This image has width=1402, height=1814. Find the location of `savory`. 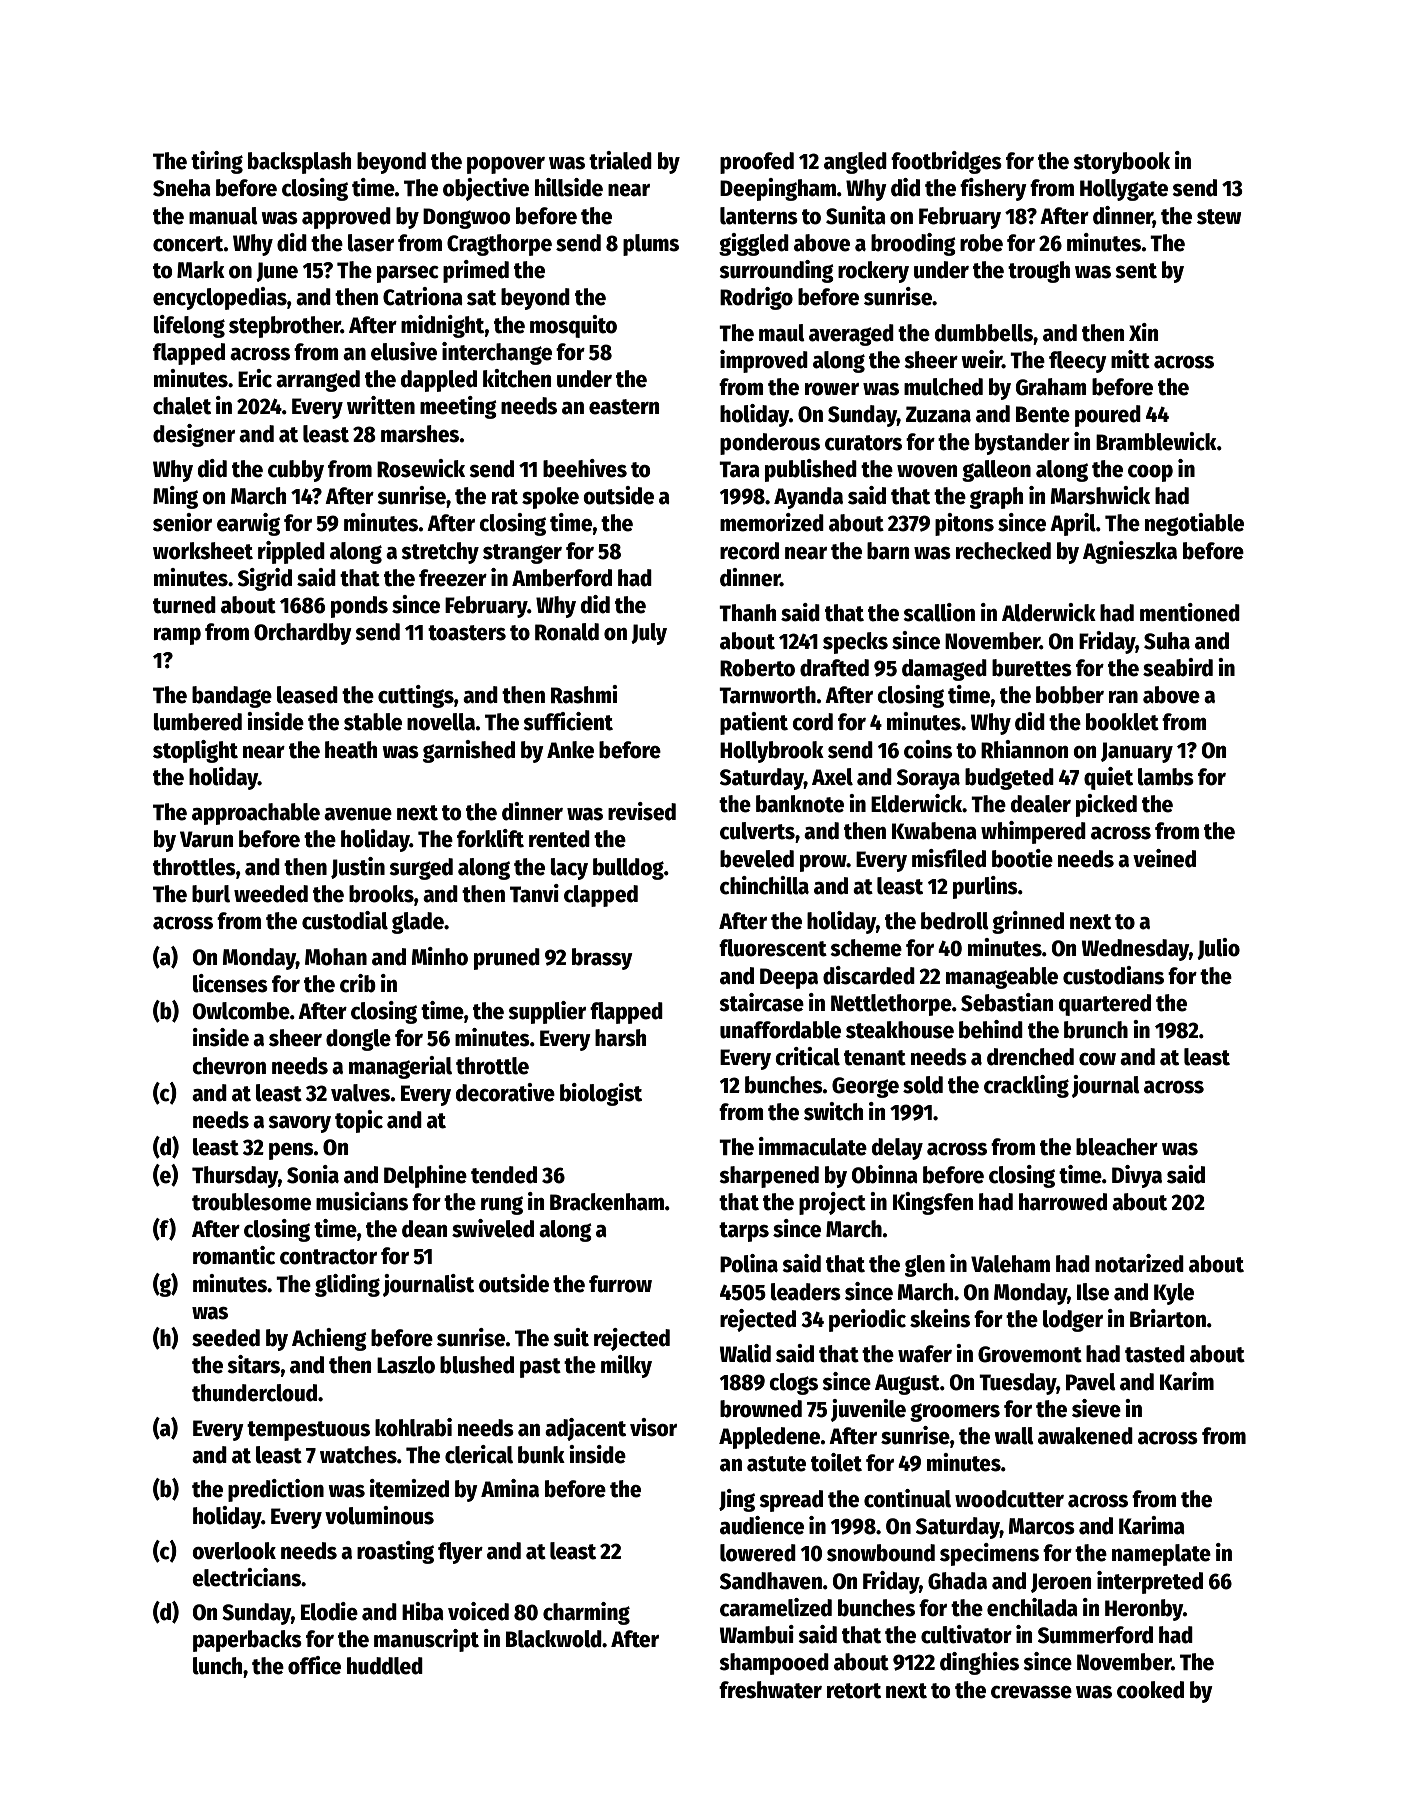

savory is located at coordinates (299, 1124).
